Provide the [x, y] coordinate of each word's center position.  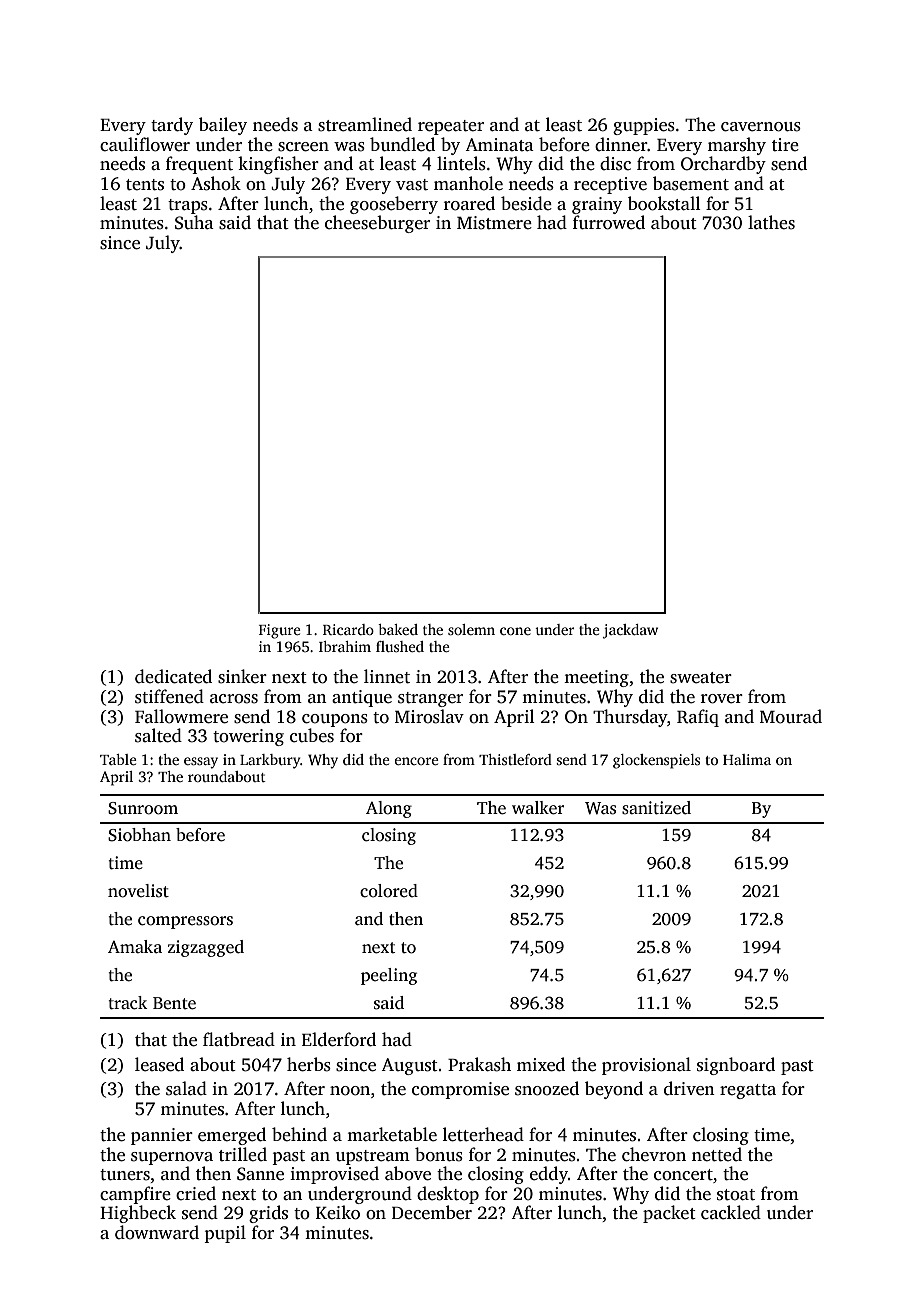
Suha [194, 222]
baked [398, 629]
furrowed [609, 222]
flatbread [239, 1039]
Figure [280, 631]
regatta [748, 1091]
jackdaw [630, 631]
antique [362, 698]
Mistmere [494, 223]
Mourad [791, 716]
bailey [223, 126]
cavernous [761, 127]
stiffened [169, 696]
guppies [644, 126]
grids [268, 1214]
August [409, 1066]
